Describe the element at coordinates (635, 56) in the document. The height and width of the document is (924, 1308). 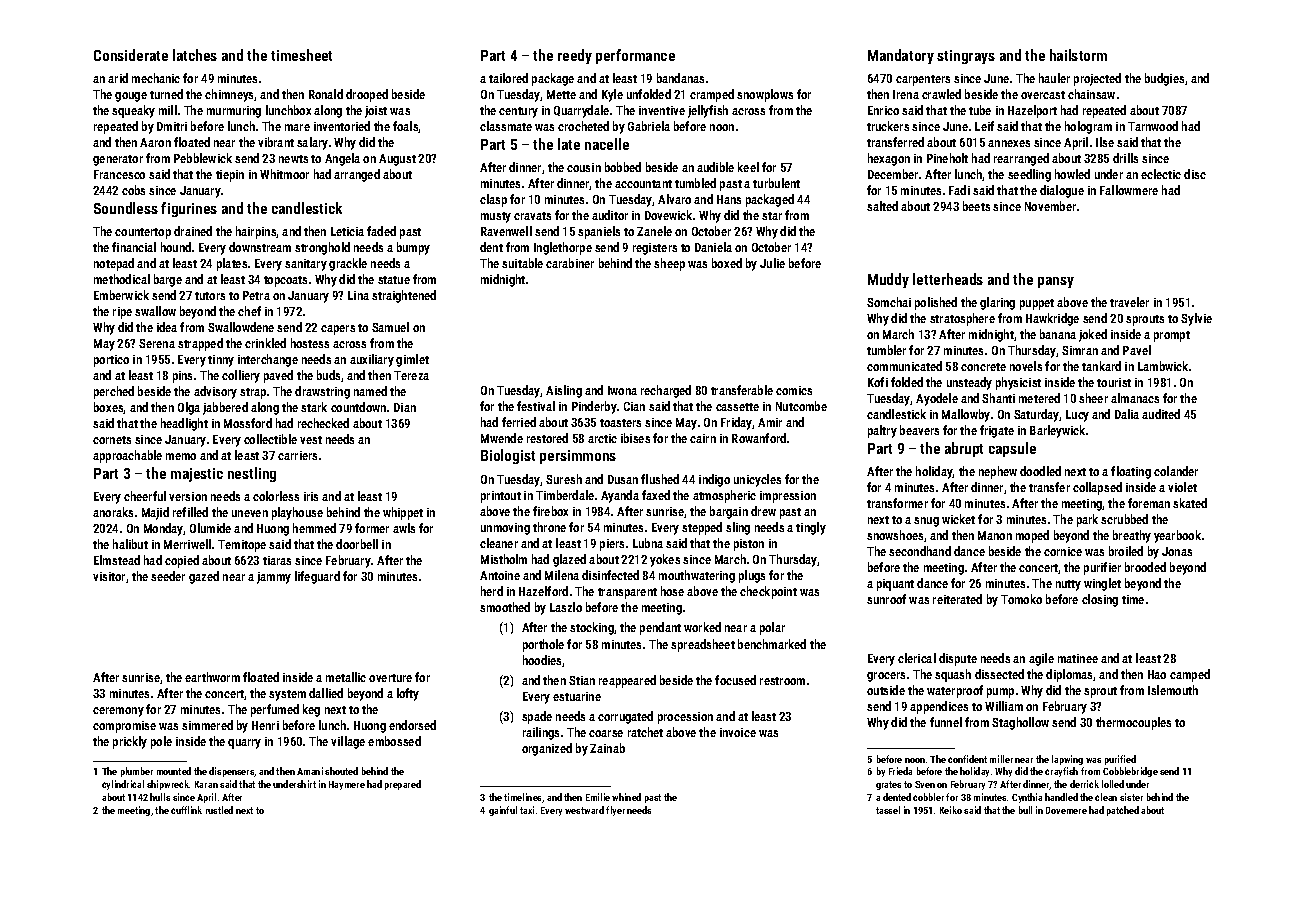
I see `performance` at that location.
